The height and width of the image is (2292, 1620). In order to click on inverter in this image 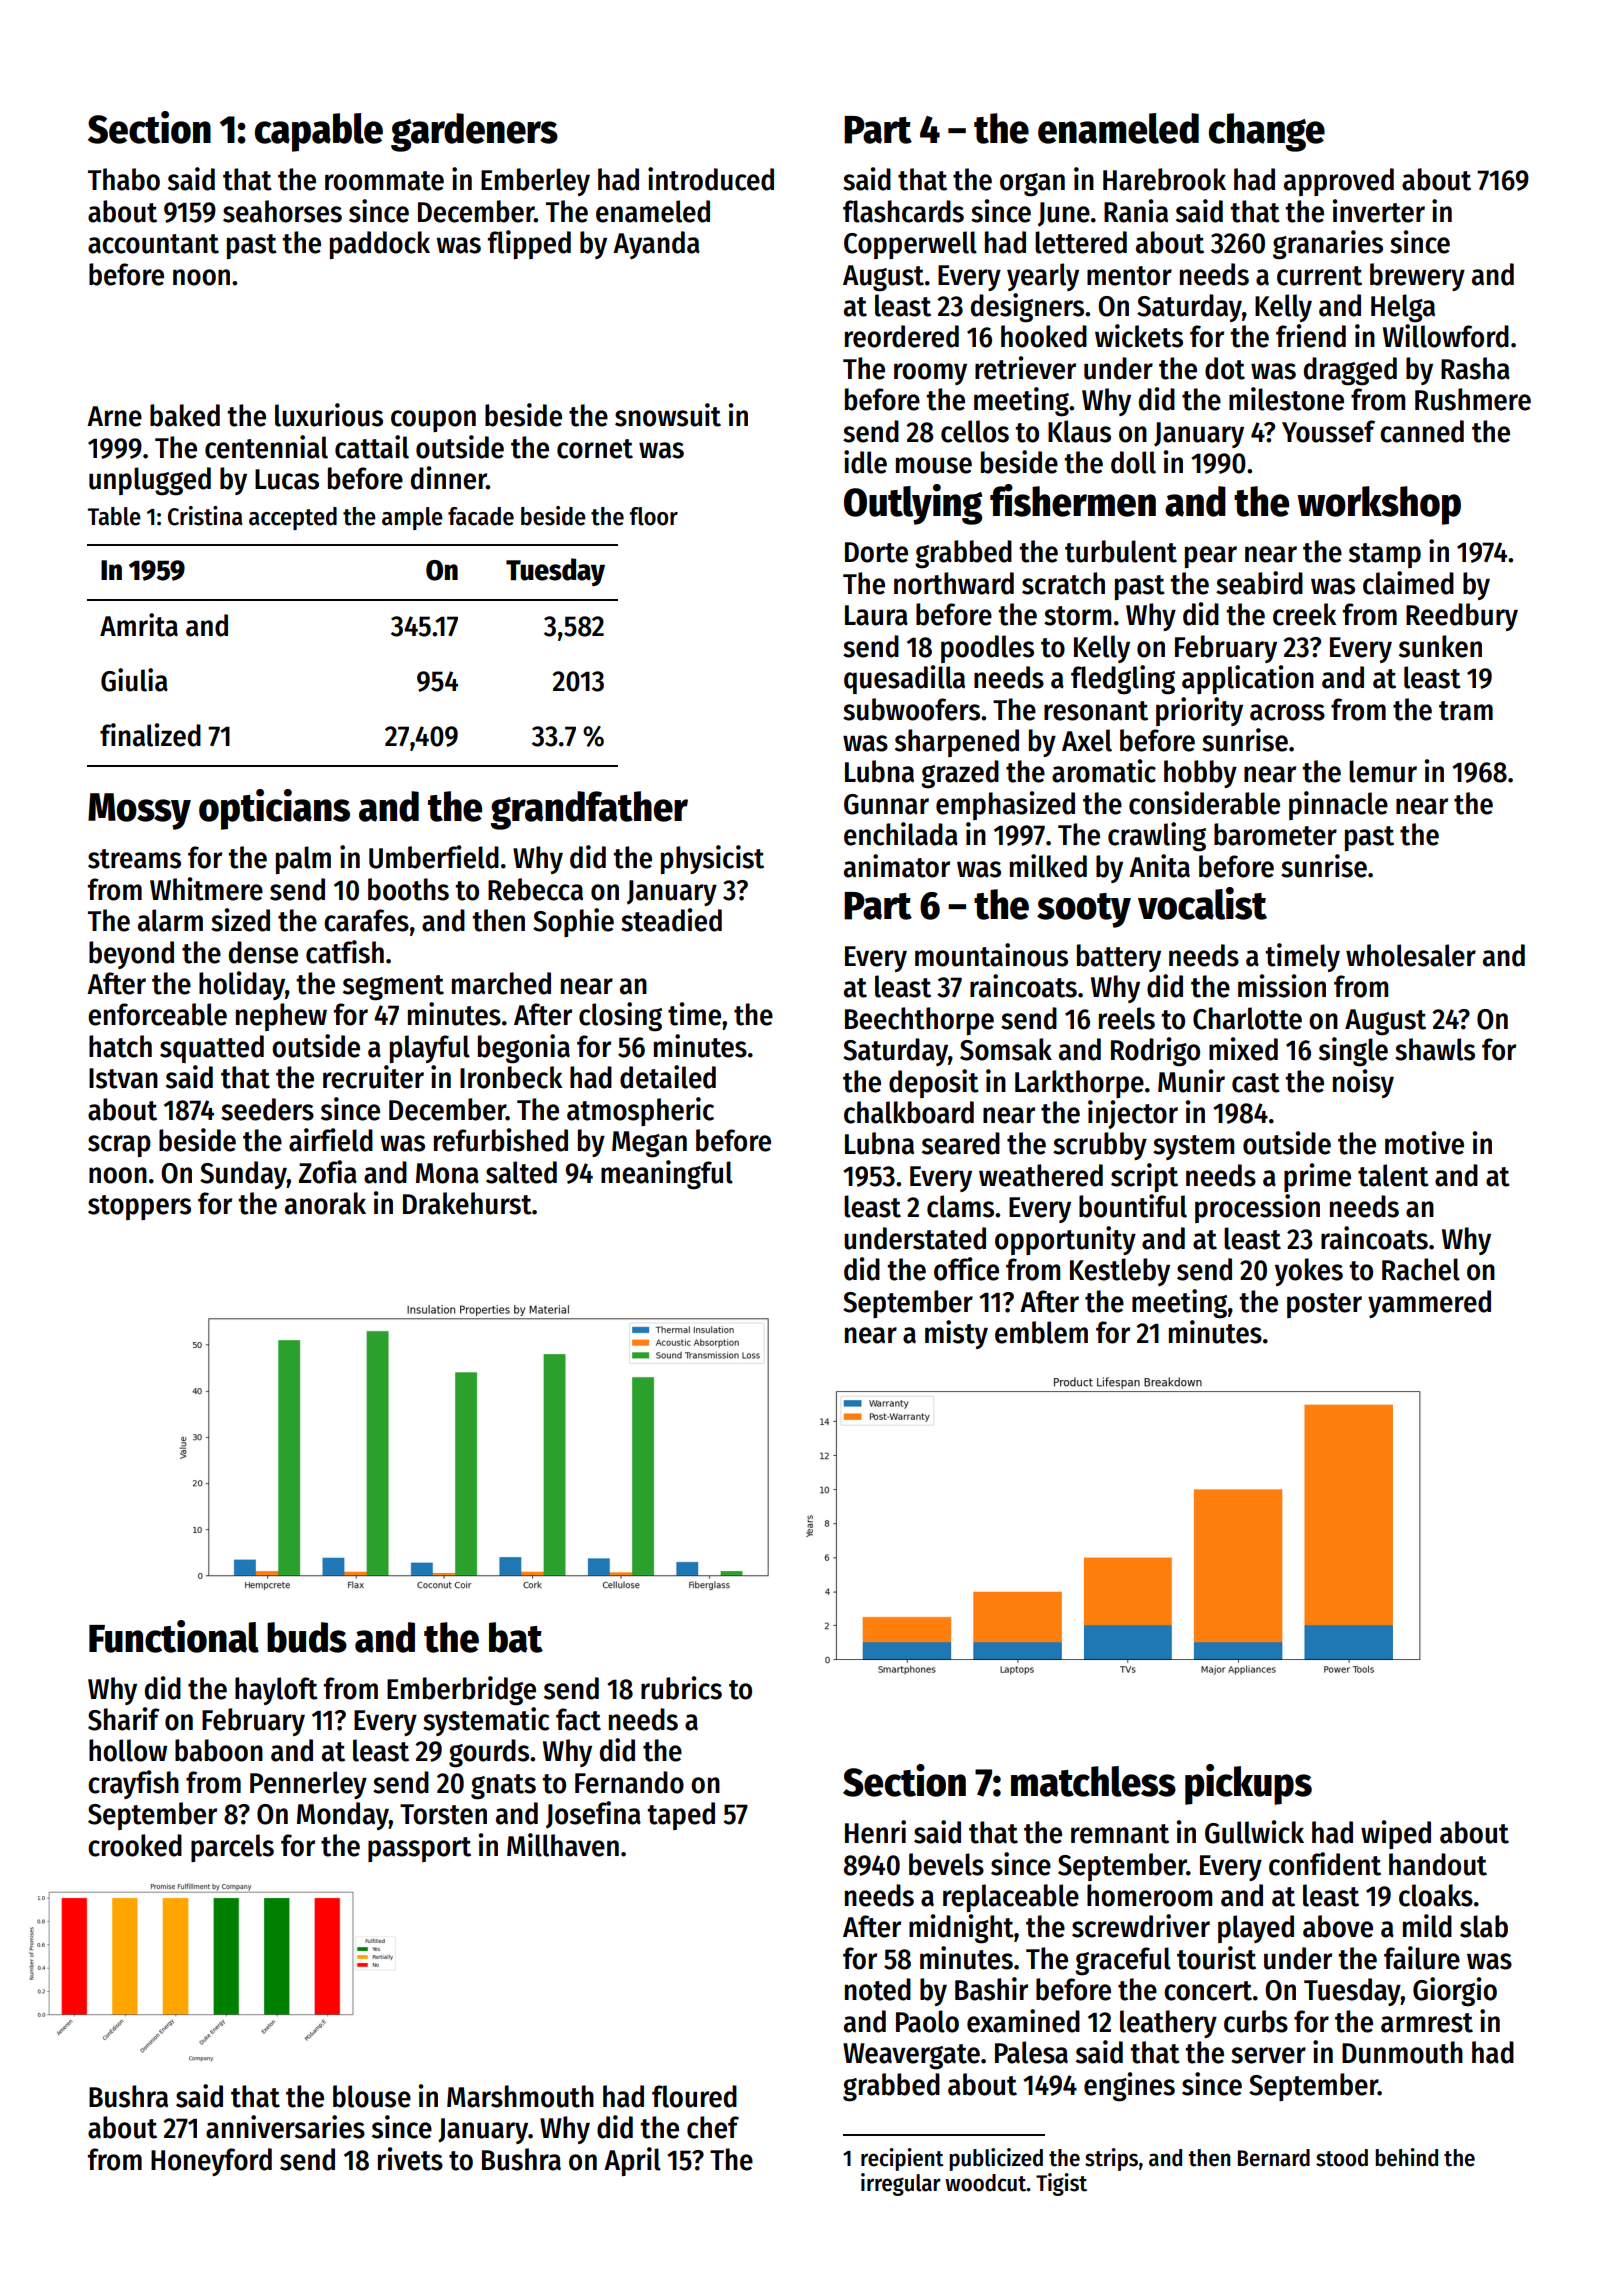, I will do `click(1379, 211)`.
